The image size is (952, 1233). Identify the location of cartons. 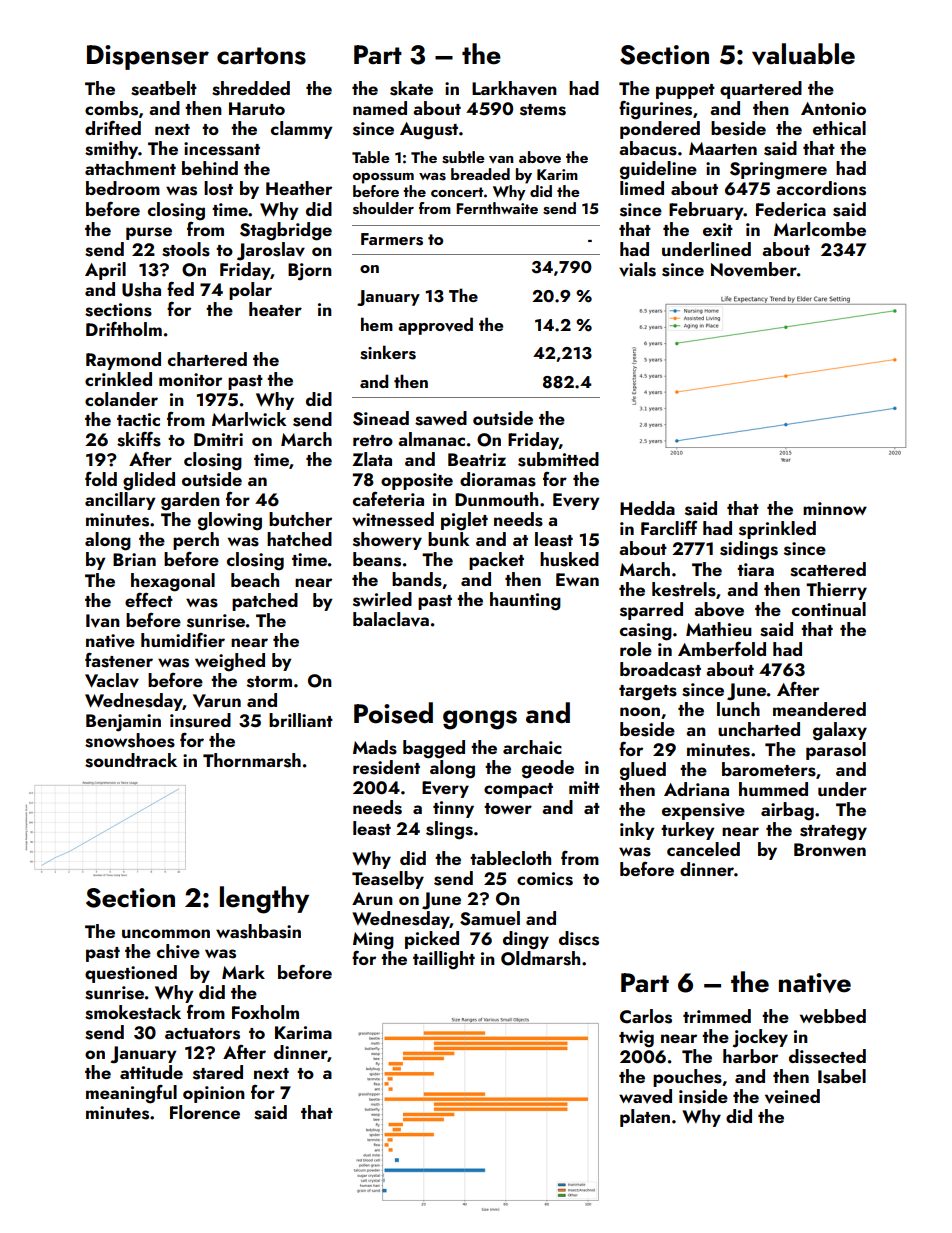
(261, 56).
